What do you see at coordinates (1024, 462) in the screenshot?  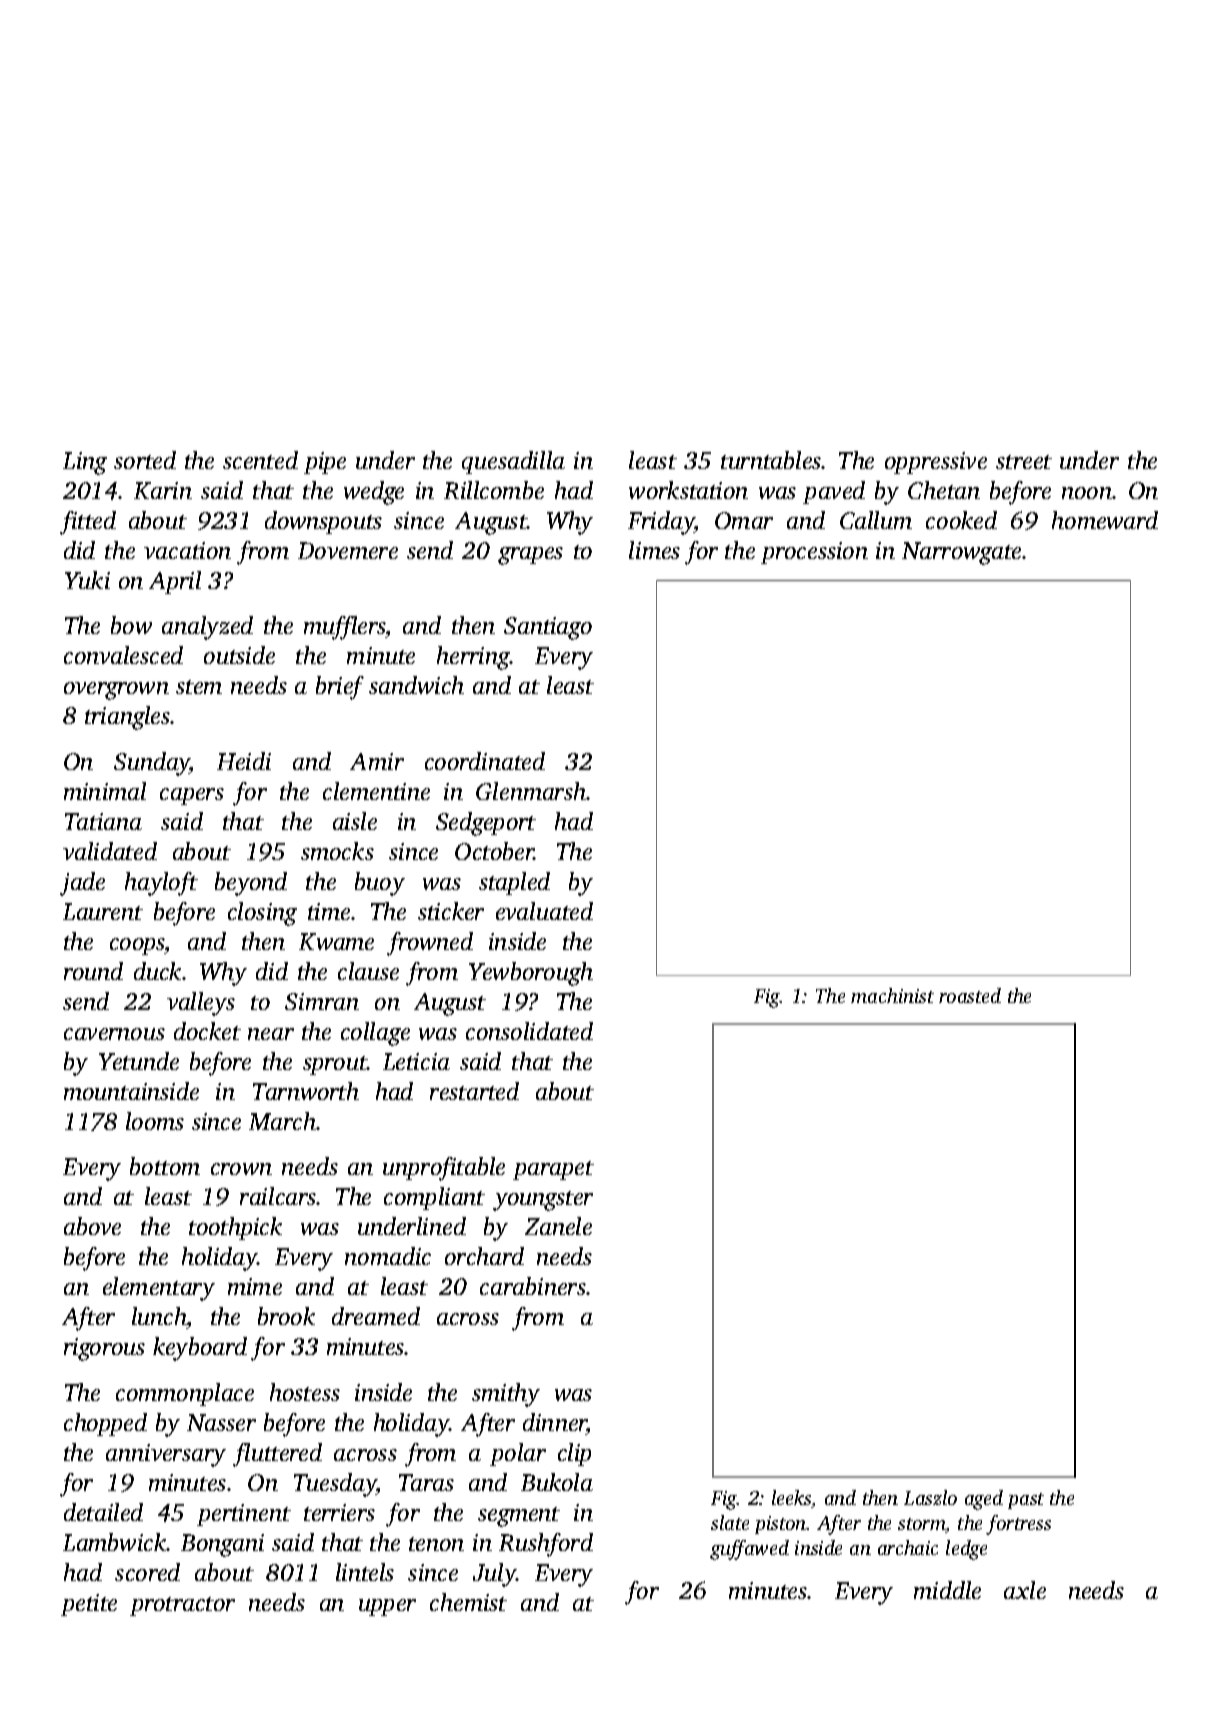 I see `street` at bounding box center [1024, 462].
